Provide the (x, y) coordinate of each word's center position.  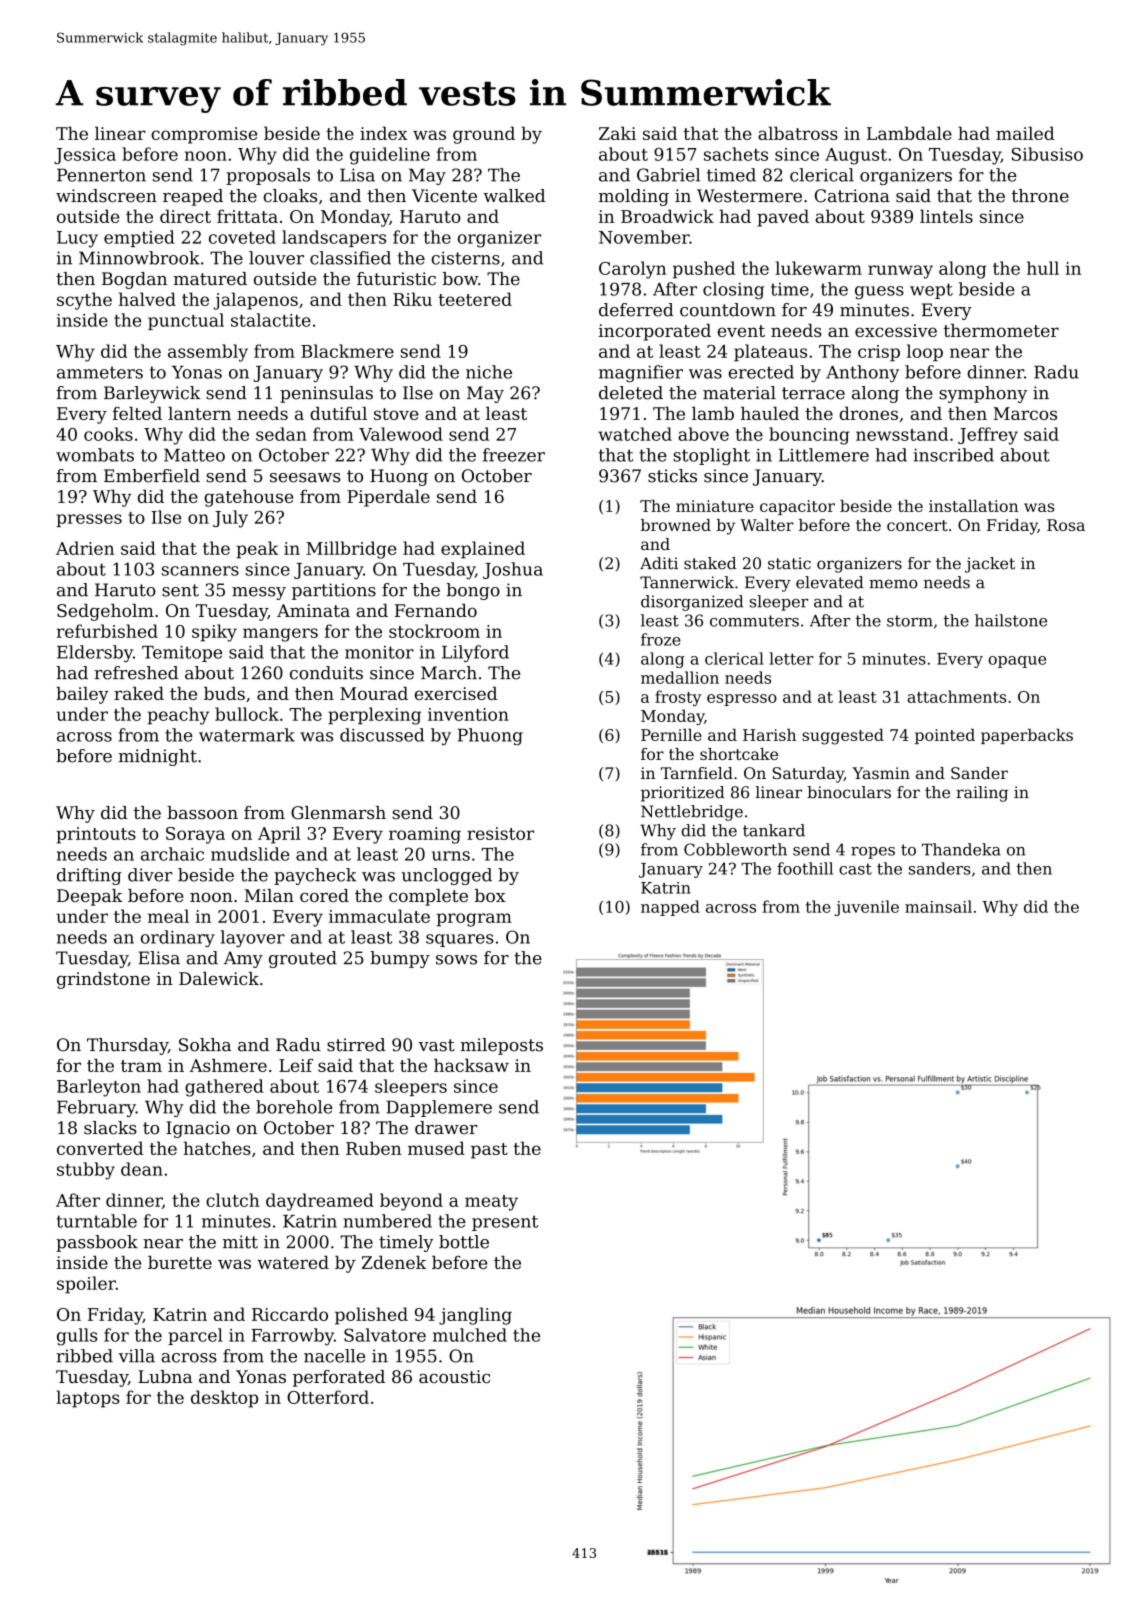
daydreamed (320, 1202)
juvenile (867, 908)
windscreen (106, 196)
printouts (96, 835)
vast (436, 1045)
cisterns (465, 258)
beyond (411, 1202)
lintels (946, 216)
